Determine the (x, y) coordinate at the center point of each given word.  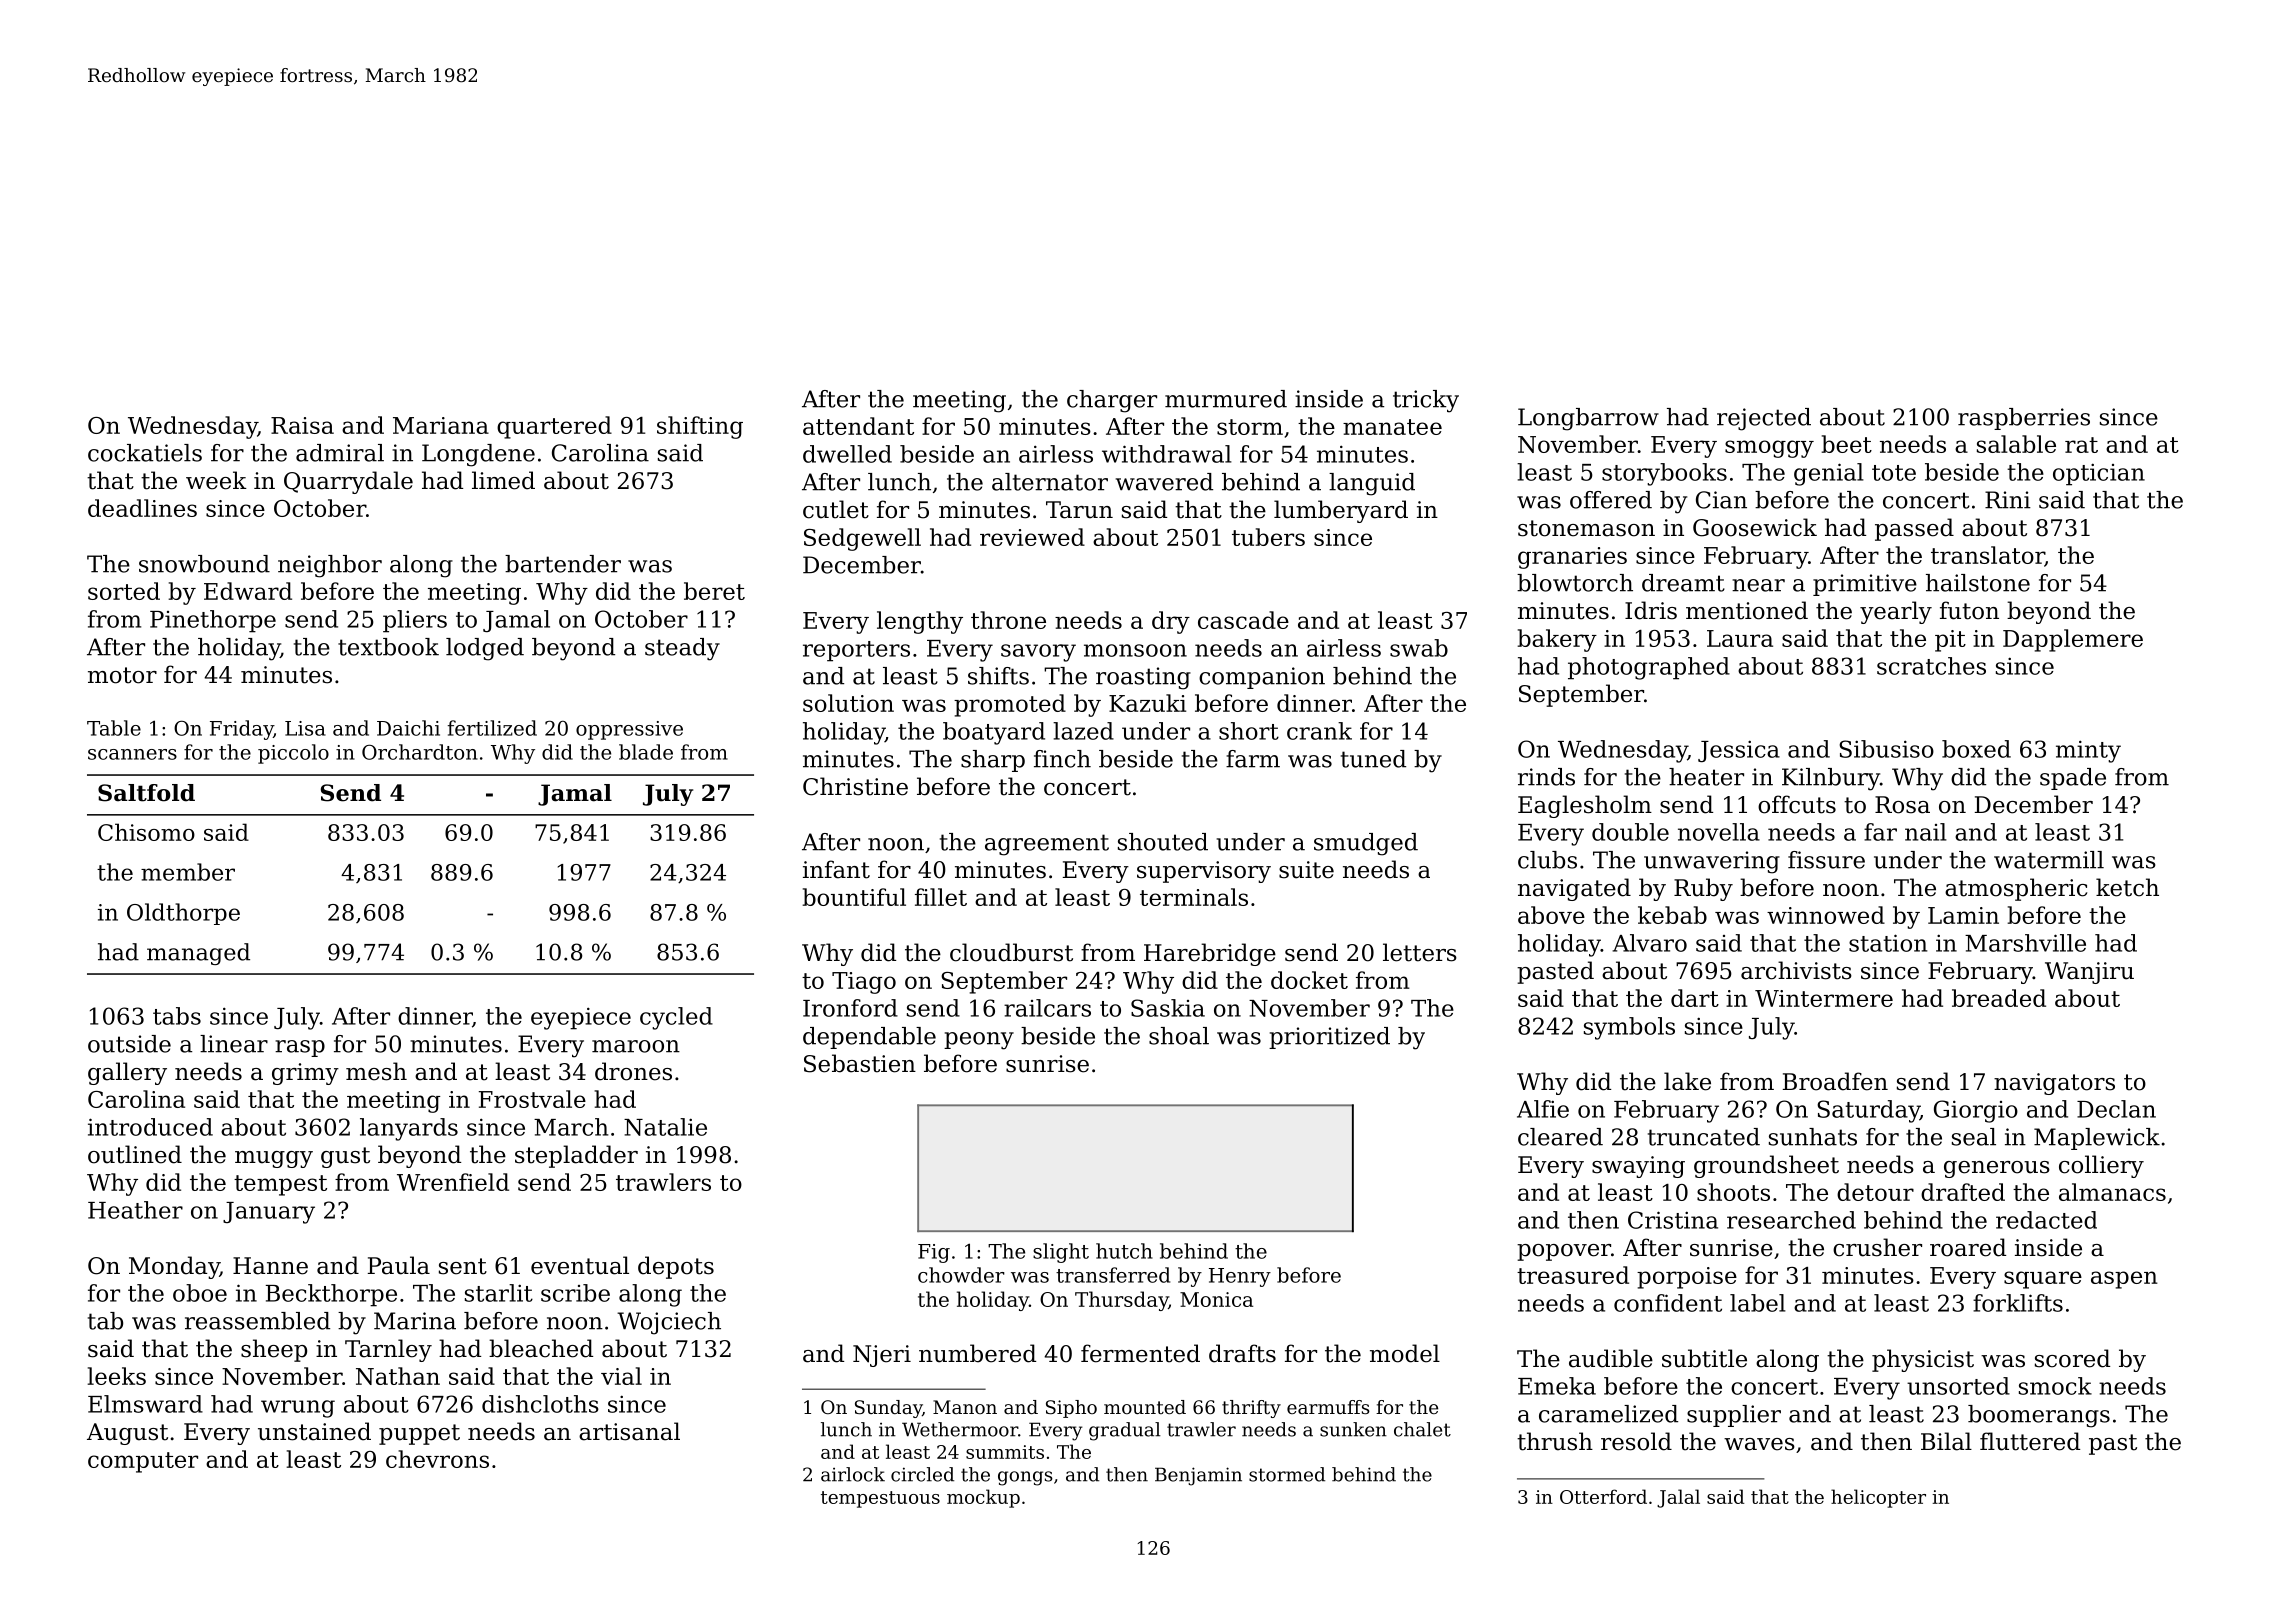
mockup (983, 1498)
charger (1112, 401)
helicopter (1878, 1498)
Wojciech (669, 1323)
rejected (1764, 419)
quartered (554, 427)
